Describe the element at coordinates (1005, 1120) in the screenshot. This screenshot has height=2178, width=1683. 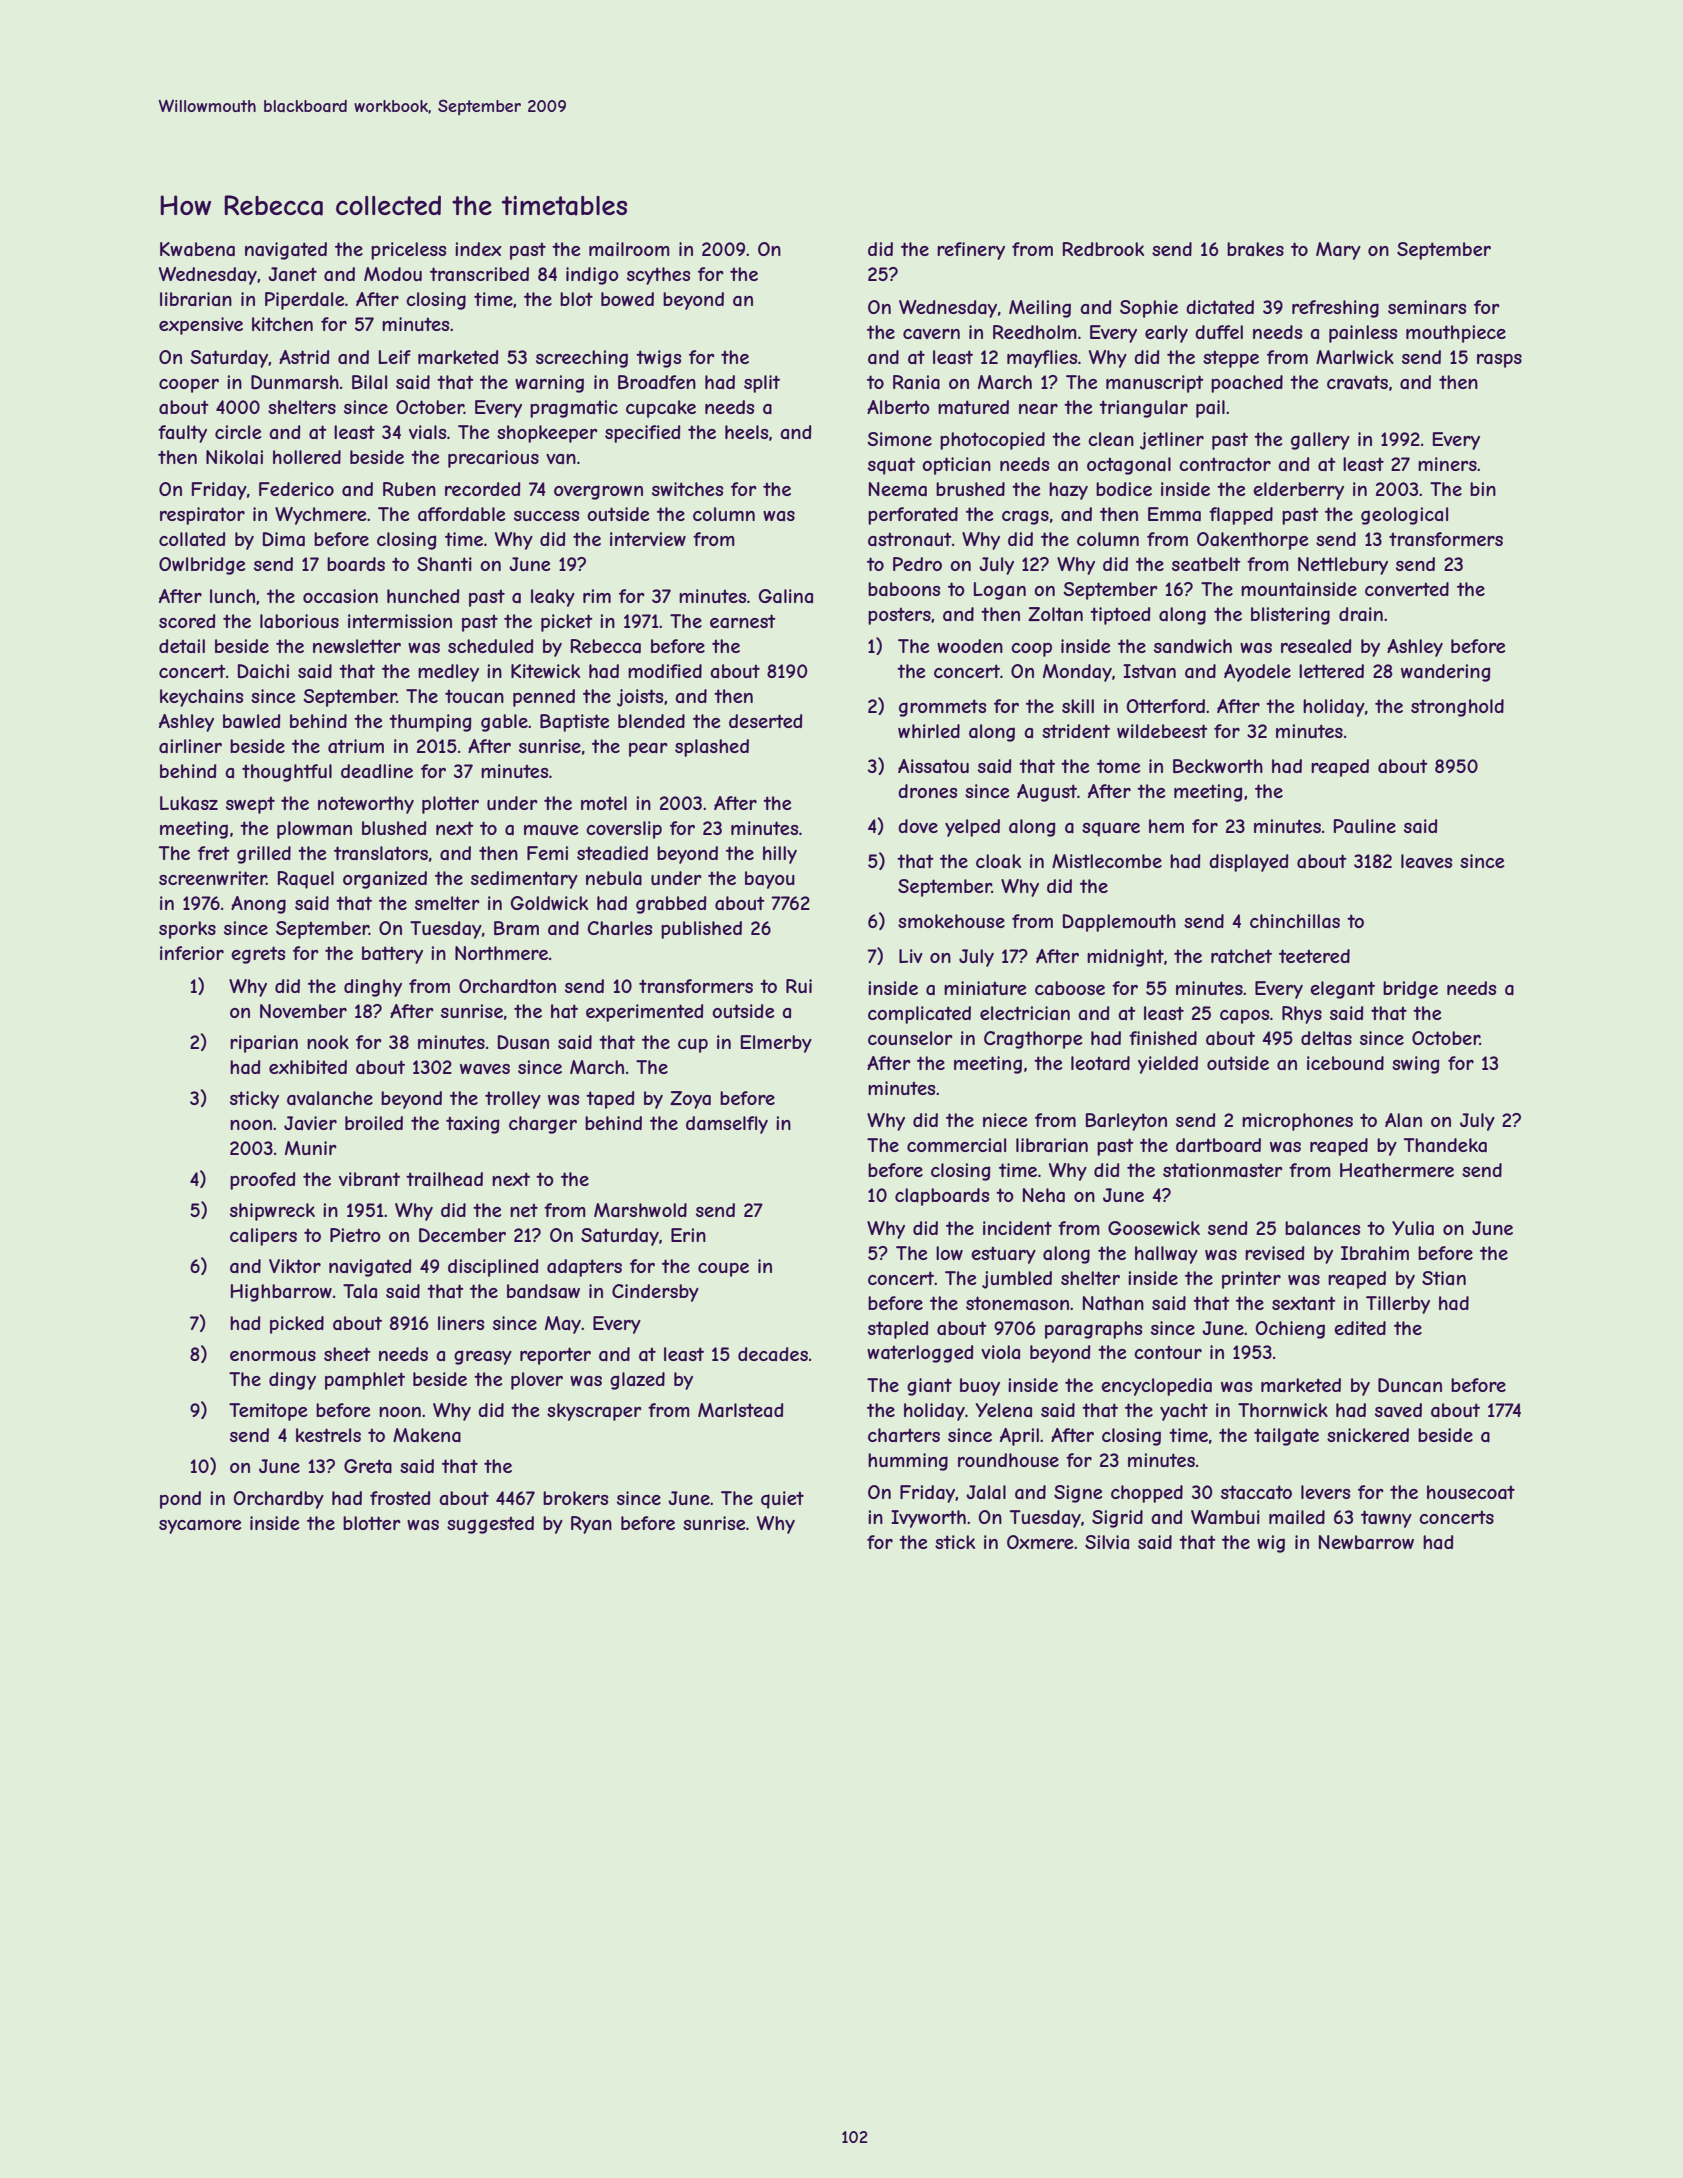
I see `niece` at that location.
